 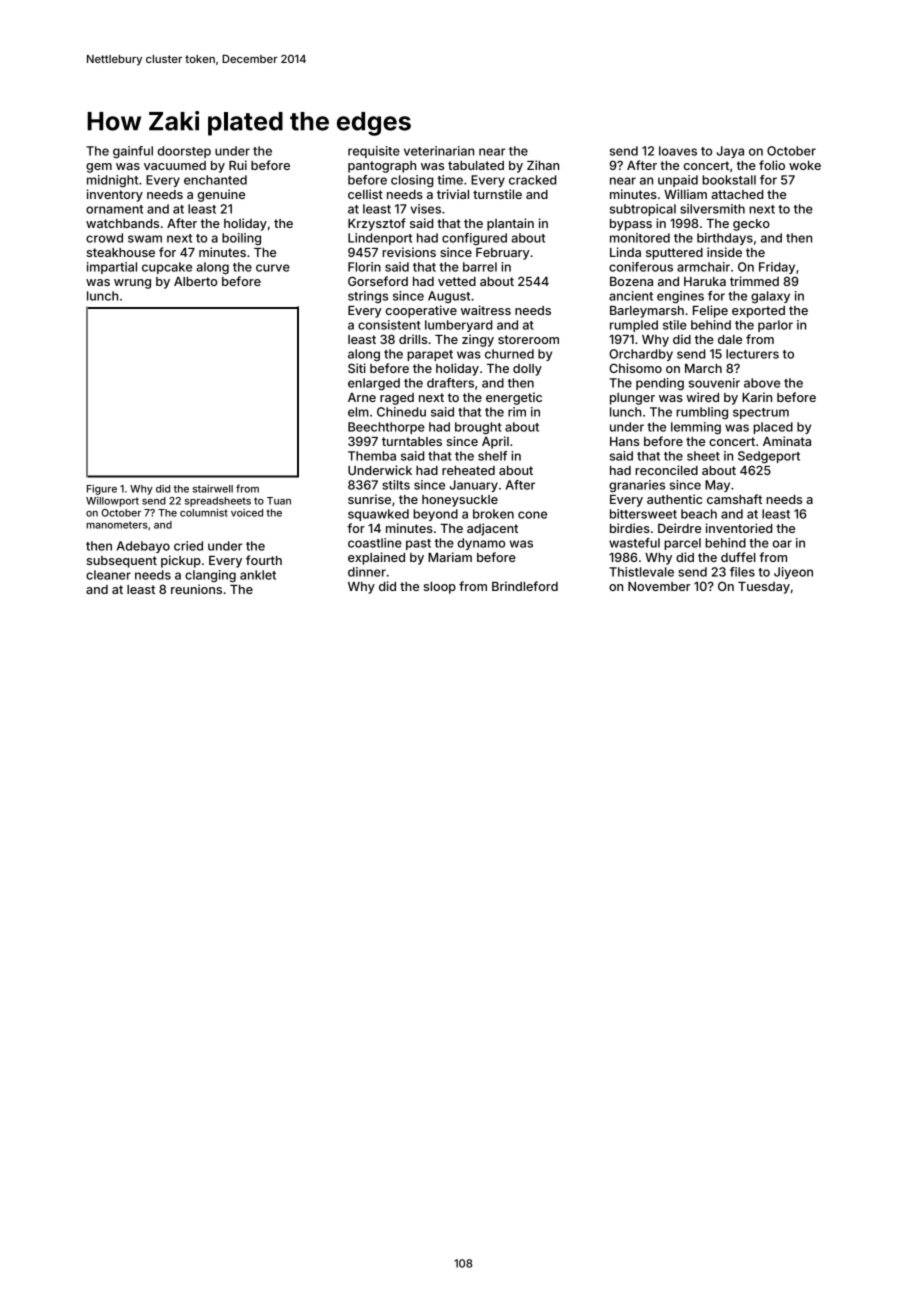 I want to click on attached, so click(x=737, y=194).
